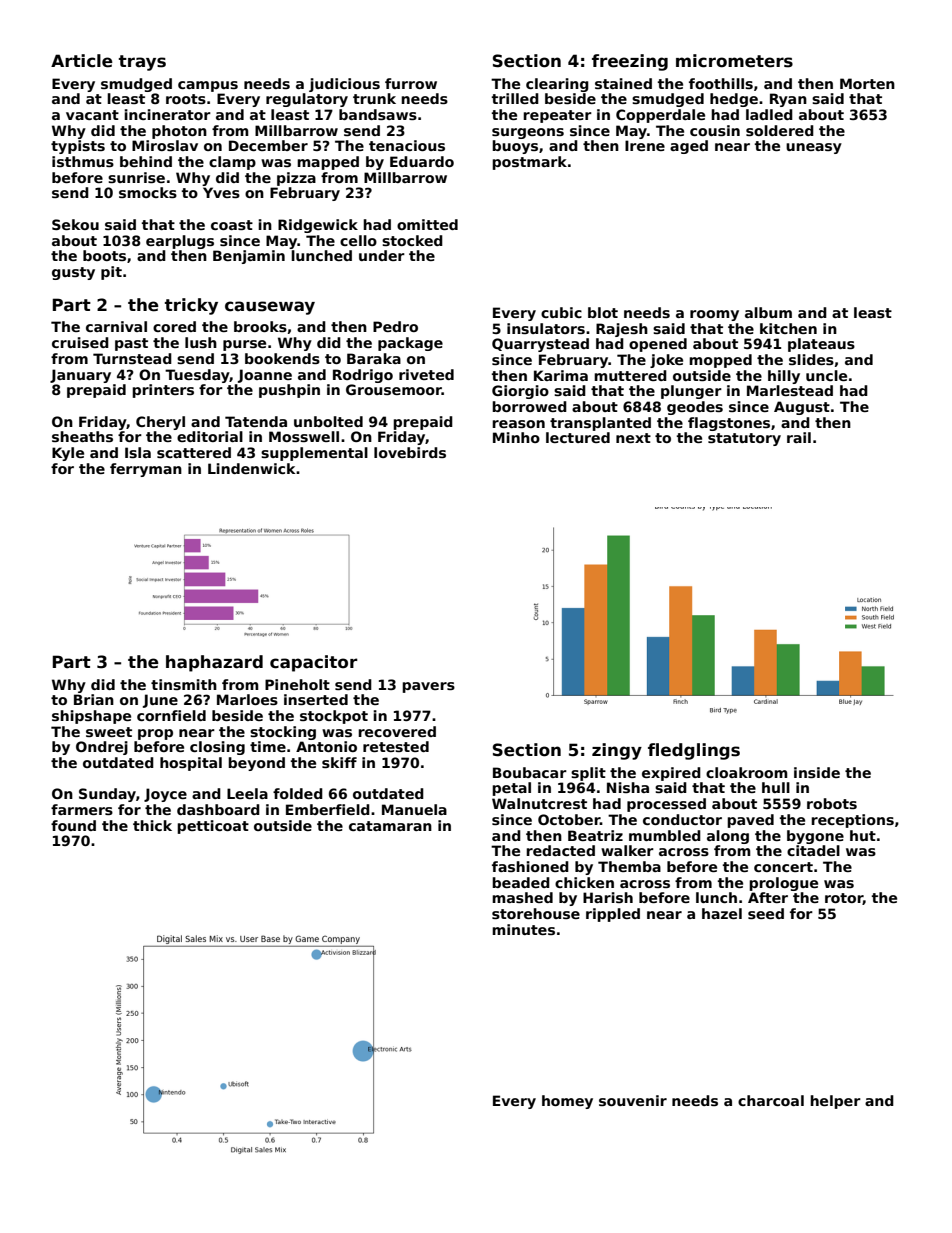 The image size is (952, 1233). Describe the element at coordinates (799, 437) in the image. I see `rail` at that location.
